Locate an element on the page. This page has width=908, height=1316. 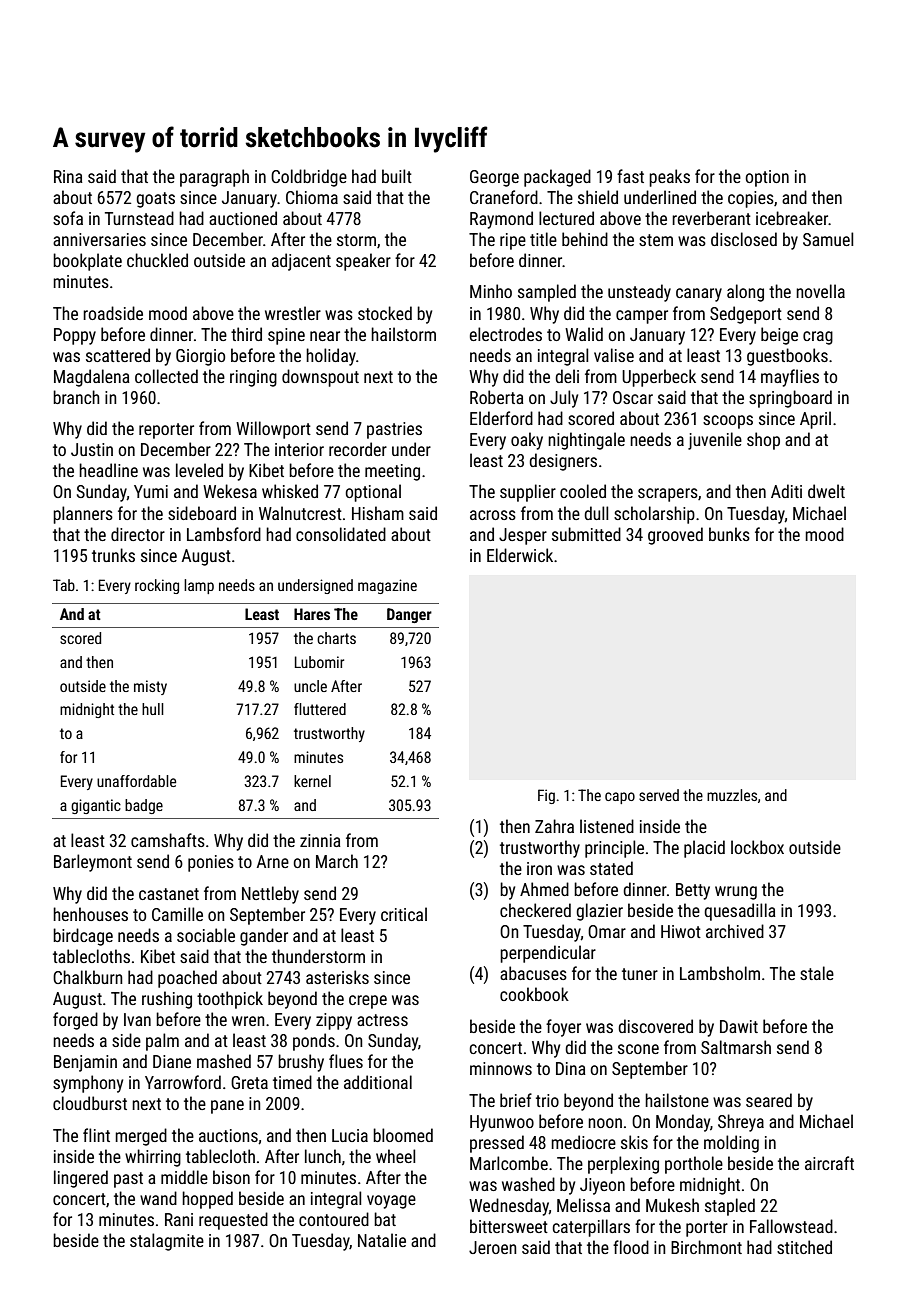
actress is located at coordinates (382, 1020).
